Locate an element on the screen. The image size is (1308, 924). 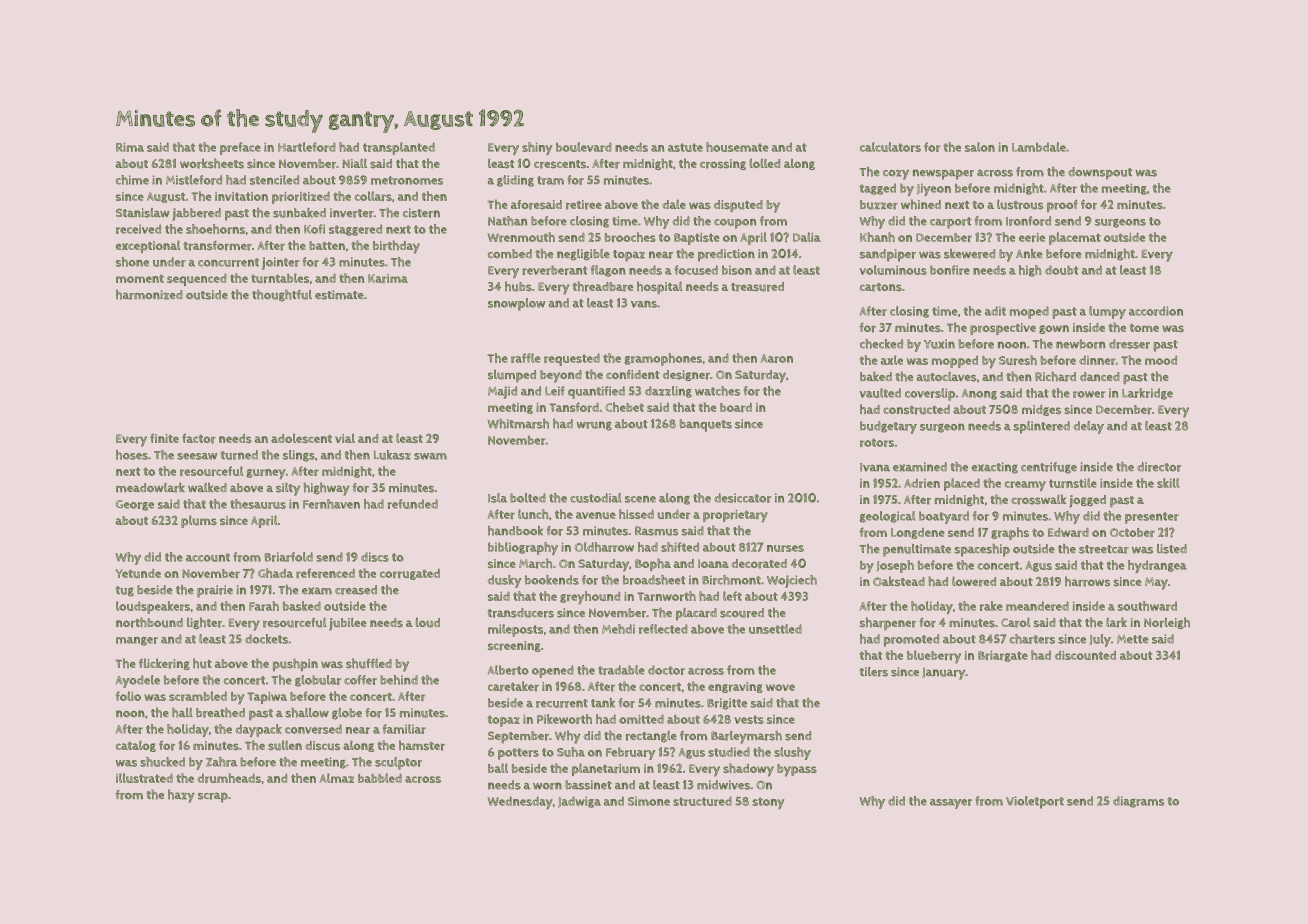
Wednesday is located at coordinates (520, 802).
